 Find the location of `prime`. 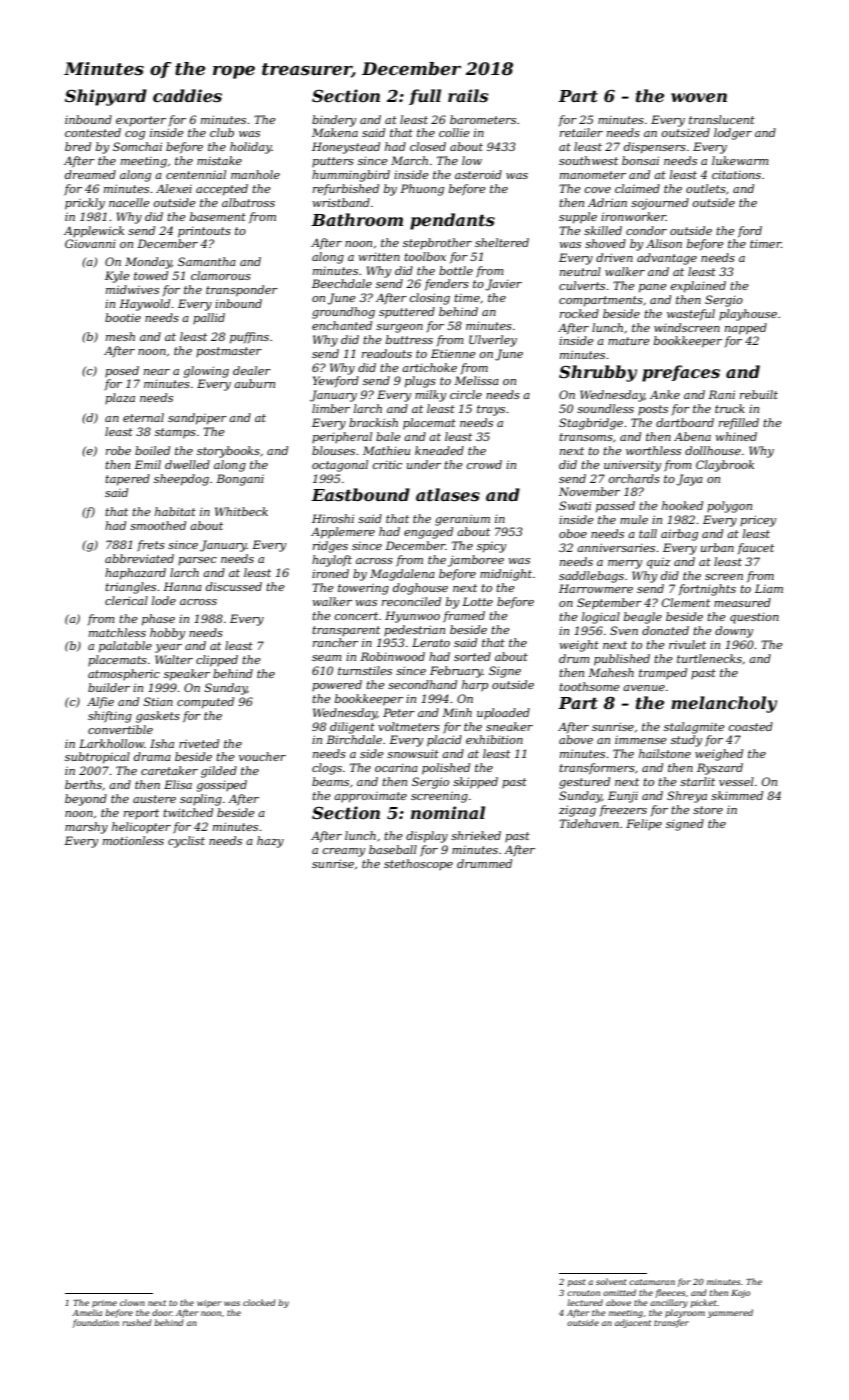

prime is located at coordinates (104, 1304).
